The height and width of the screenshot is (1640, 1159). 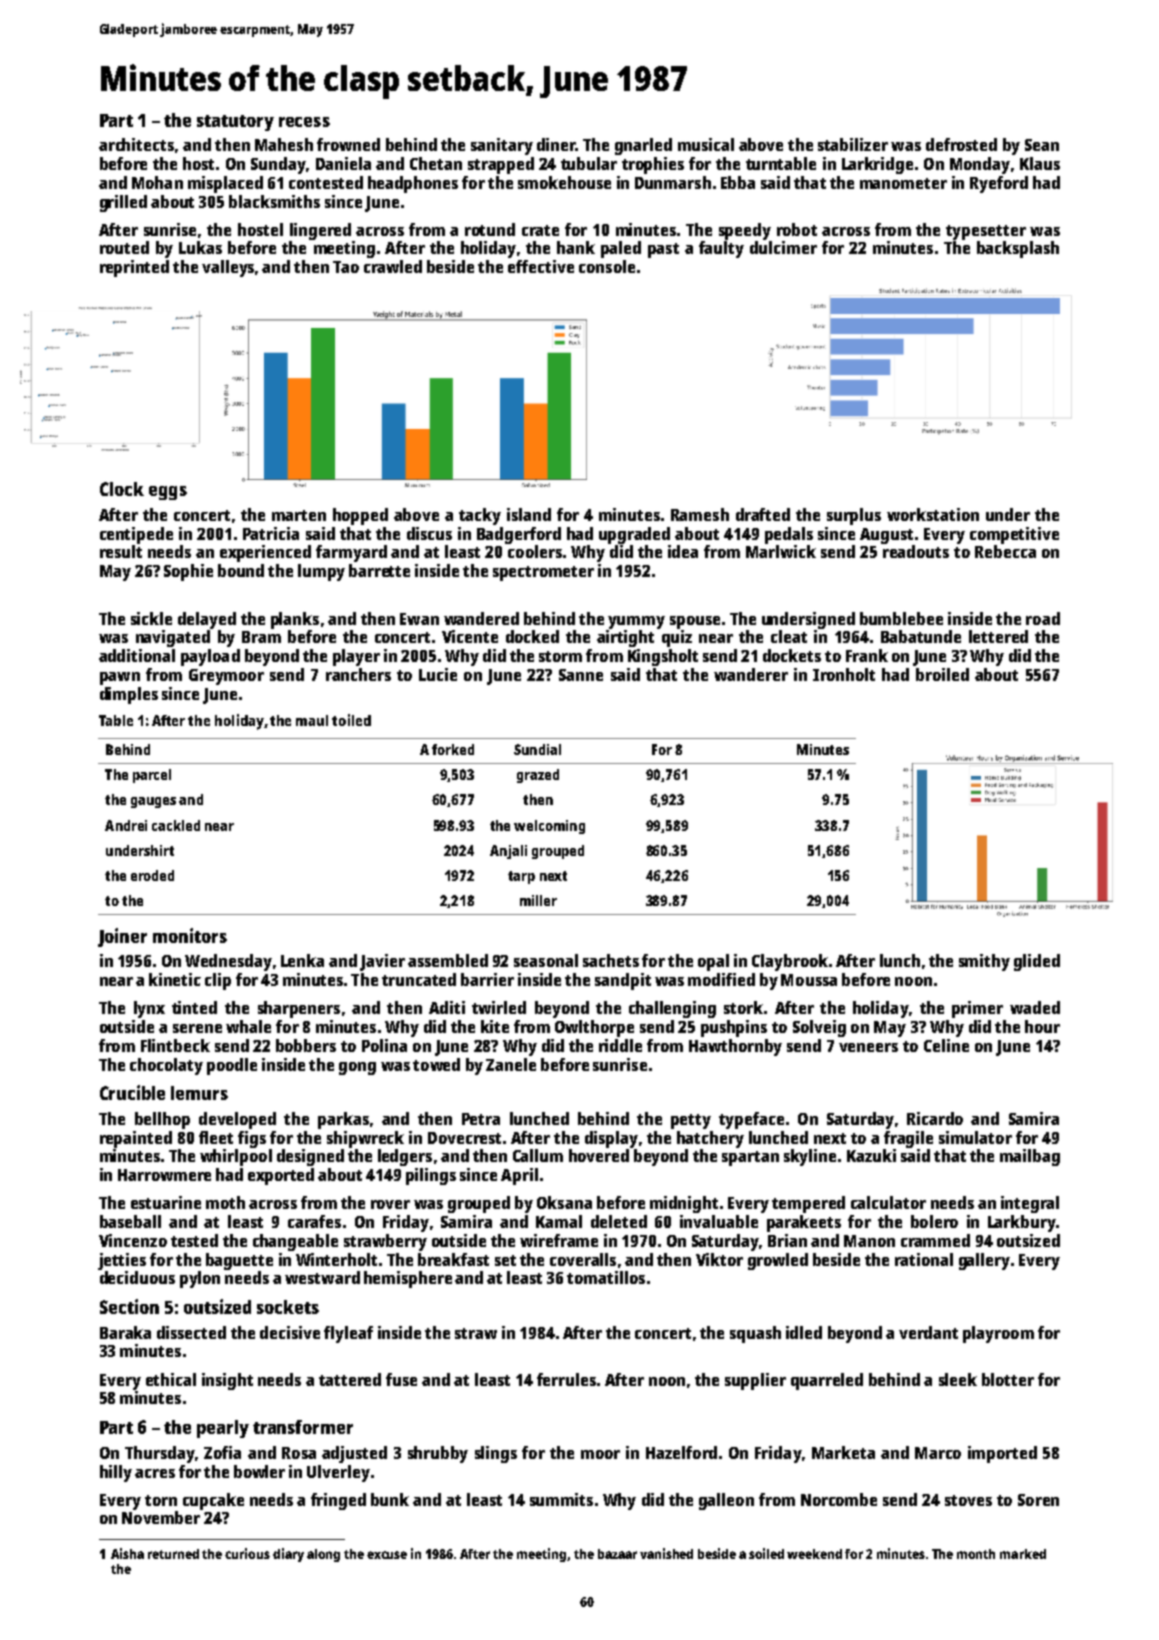 What do you see at coordinates (721, 249) in the screenshot?
I see `faulty` at bounding box center [721, 249].
